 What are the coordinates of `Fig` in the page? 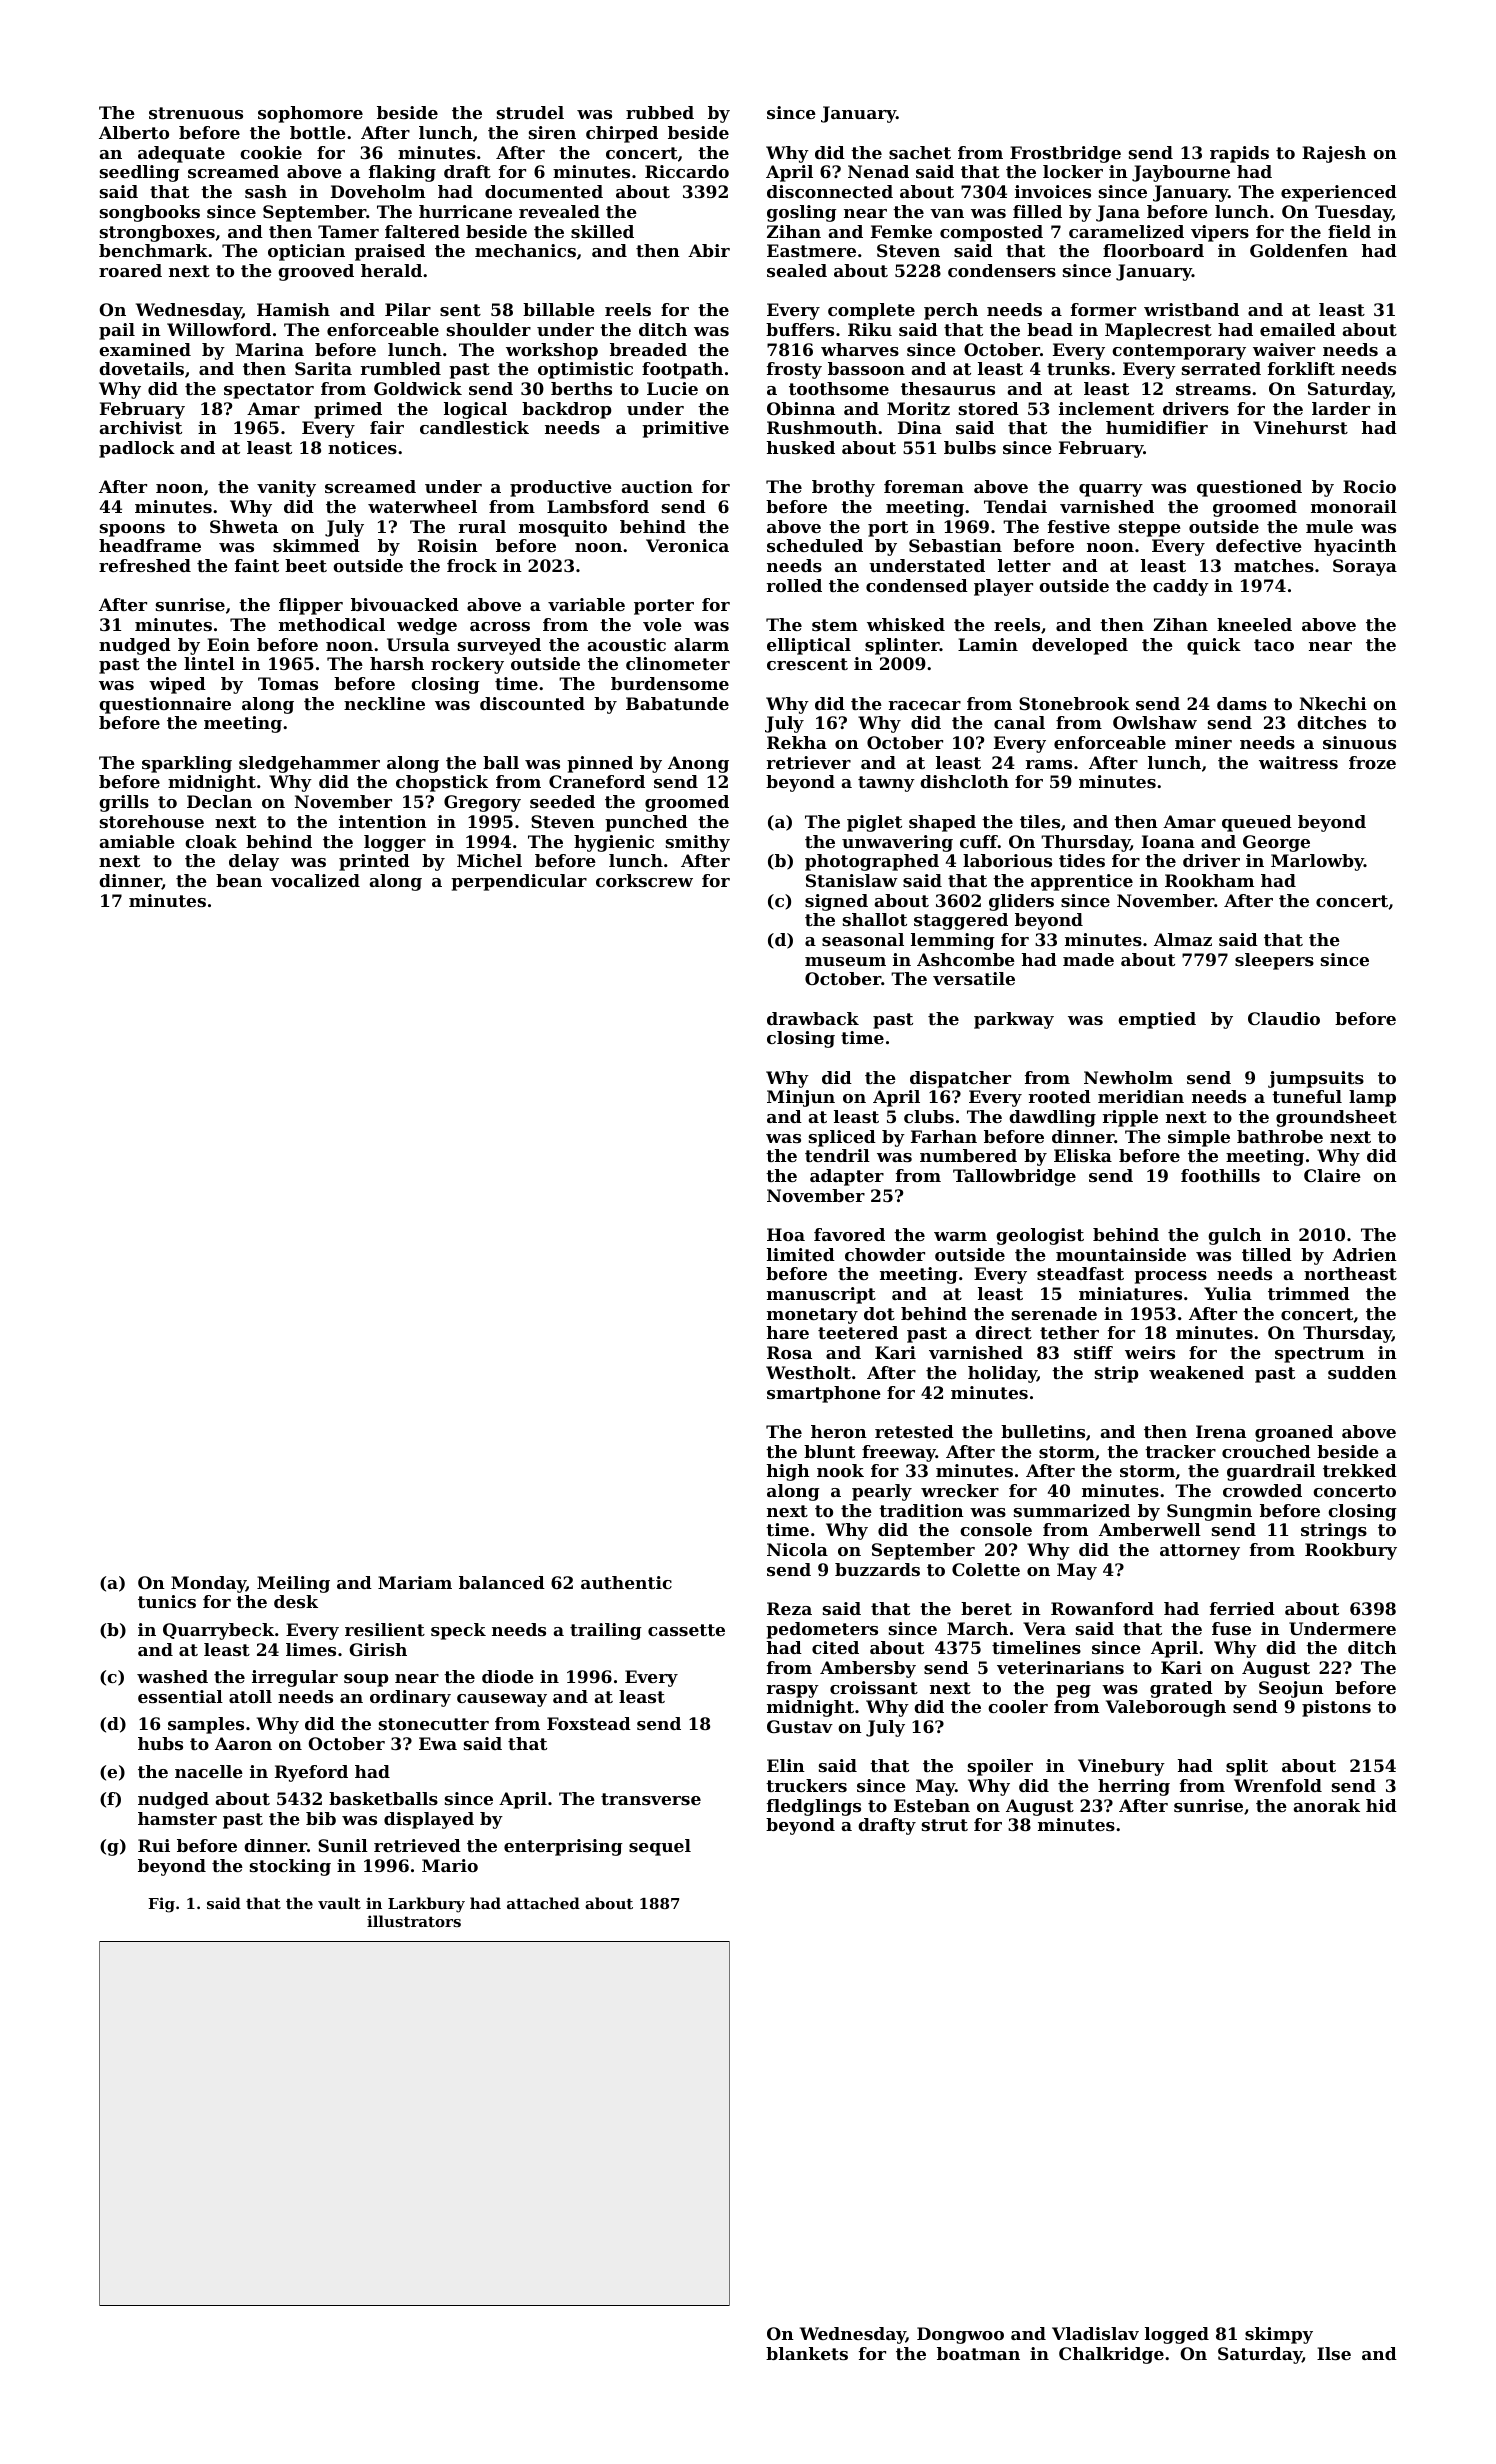 It's located at (161, 1905).
